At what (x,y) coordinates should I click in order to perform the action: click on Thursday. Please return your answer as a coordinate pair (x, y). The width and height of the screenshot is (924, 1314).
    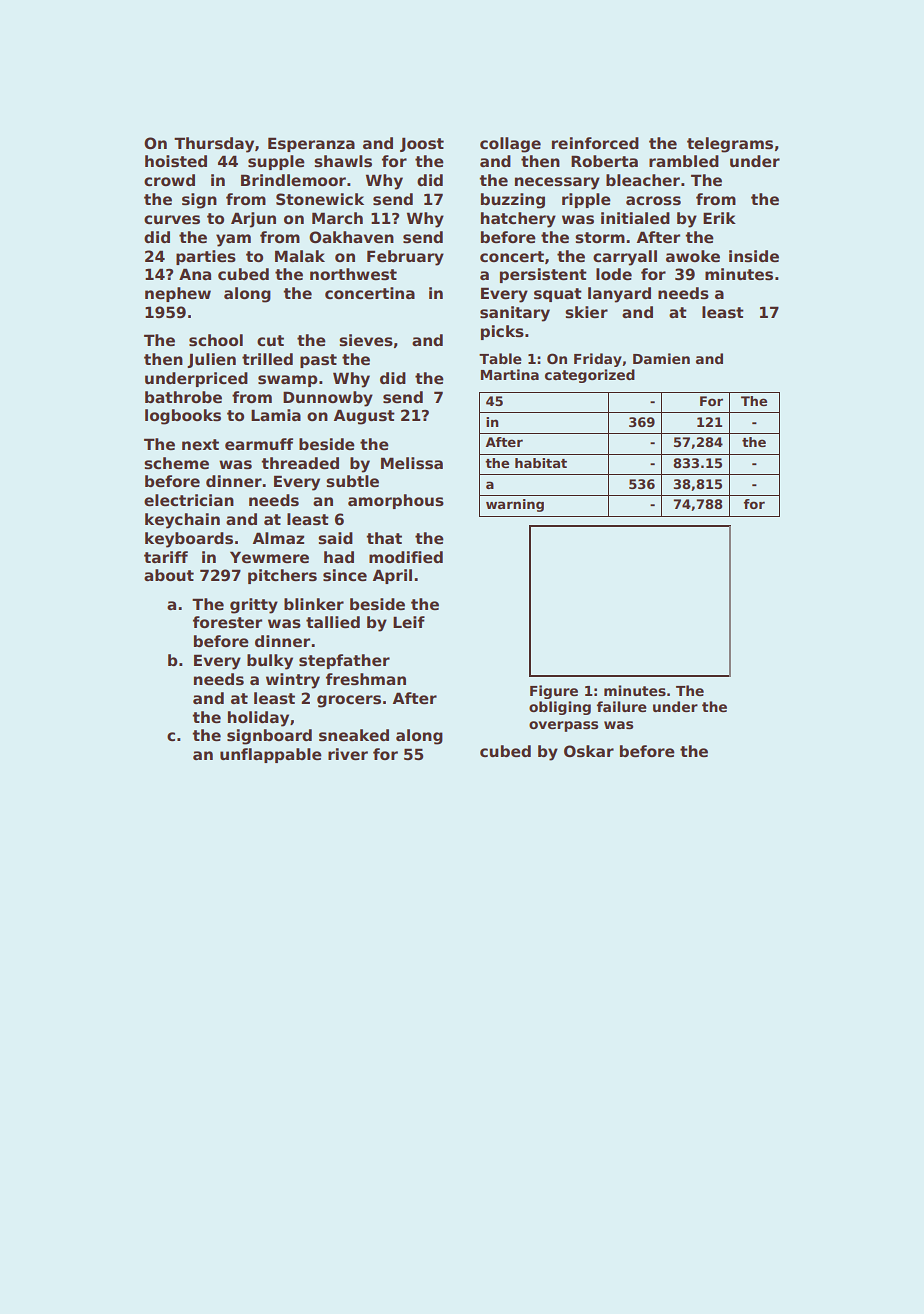
    Looking at the image, I should click on (214, 145).
